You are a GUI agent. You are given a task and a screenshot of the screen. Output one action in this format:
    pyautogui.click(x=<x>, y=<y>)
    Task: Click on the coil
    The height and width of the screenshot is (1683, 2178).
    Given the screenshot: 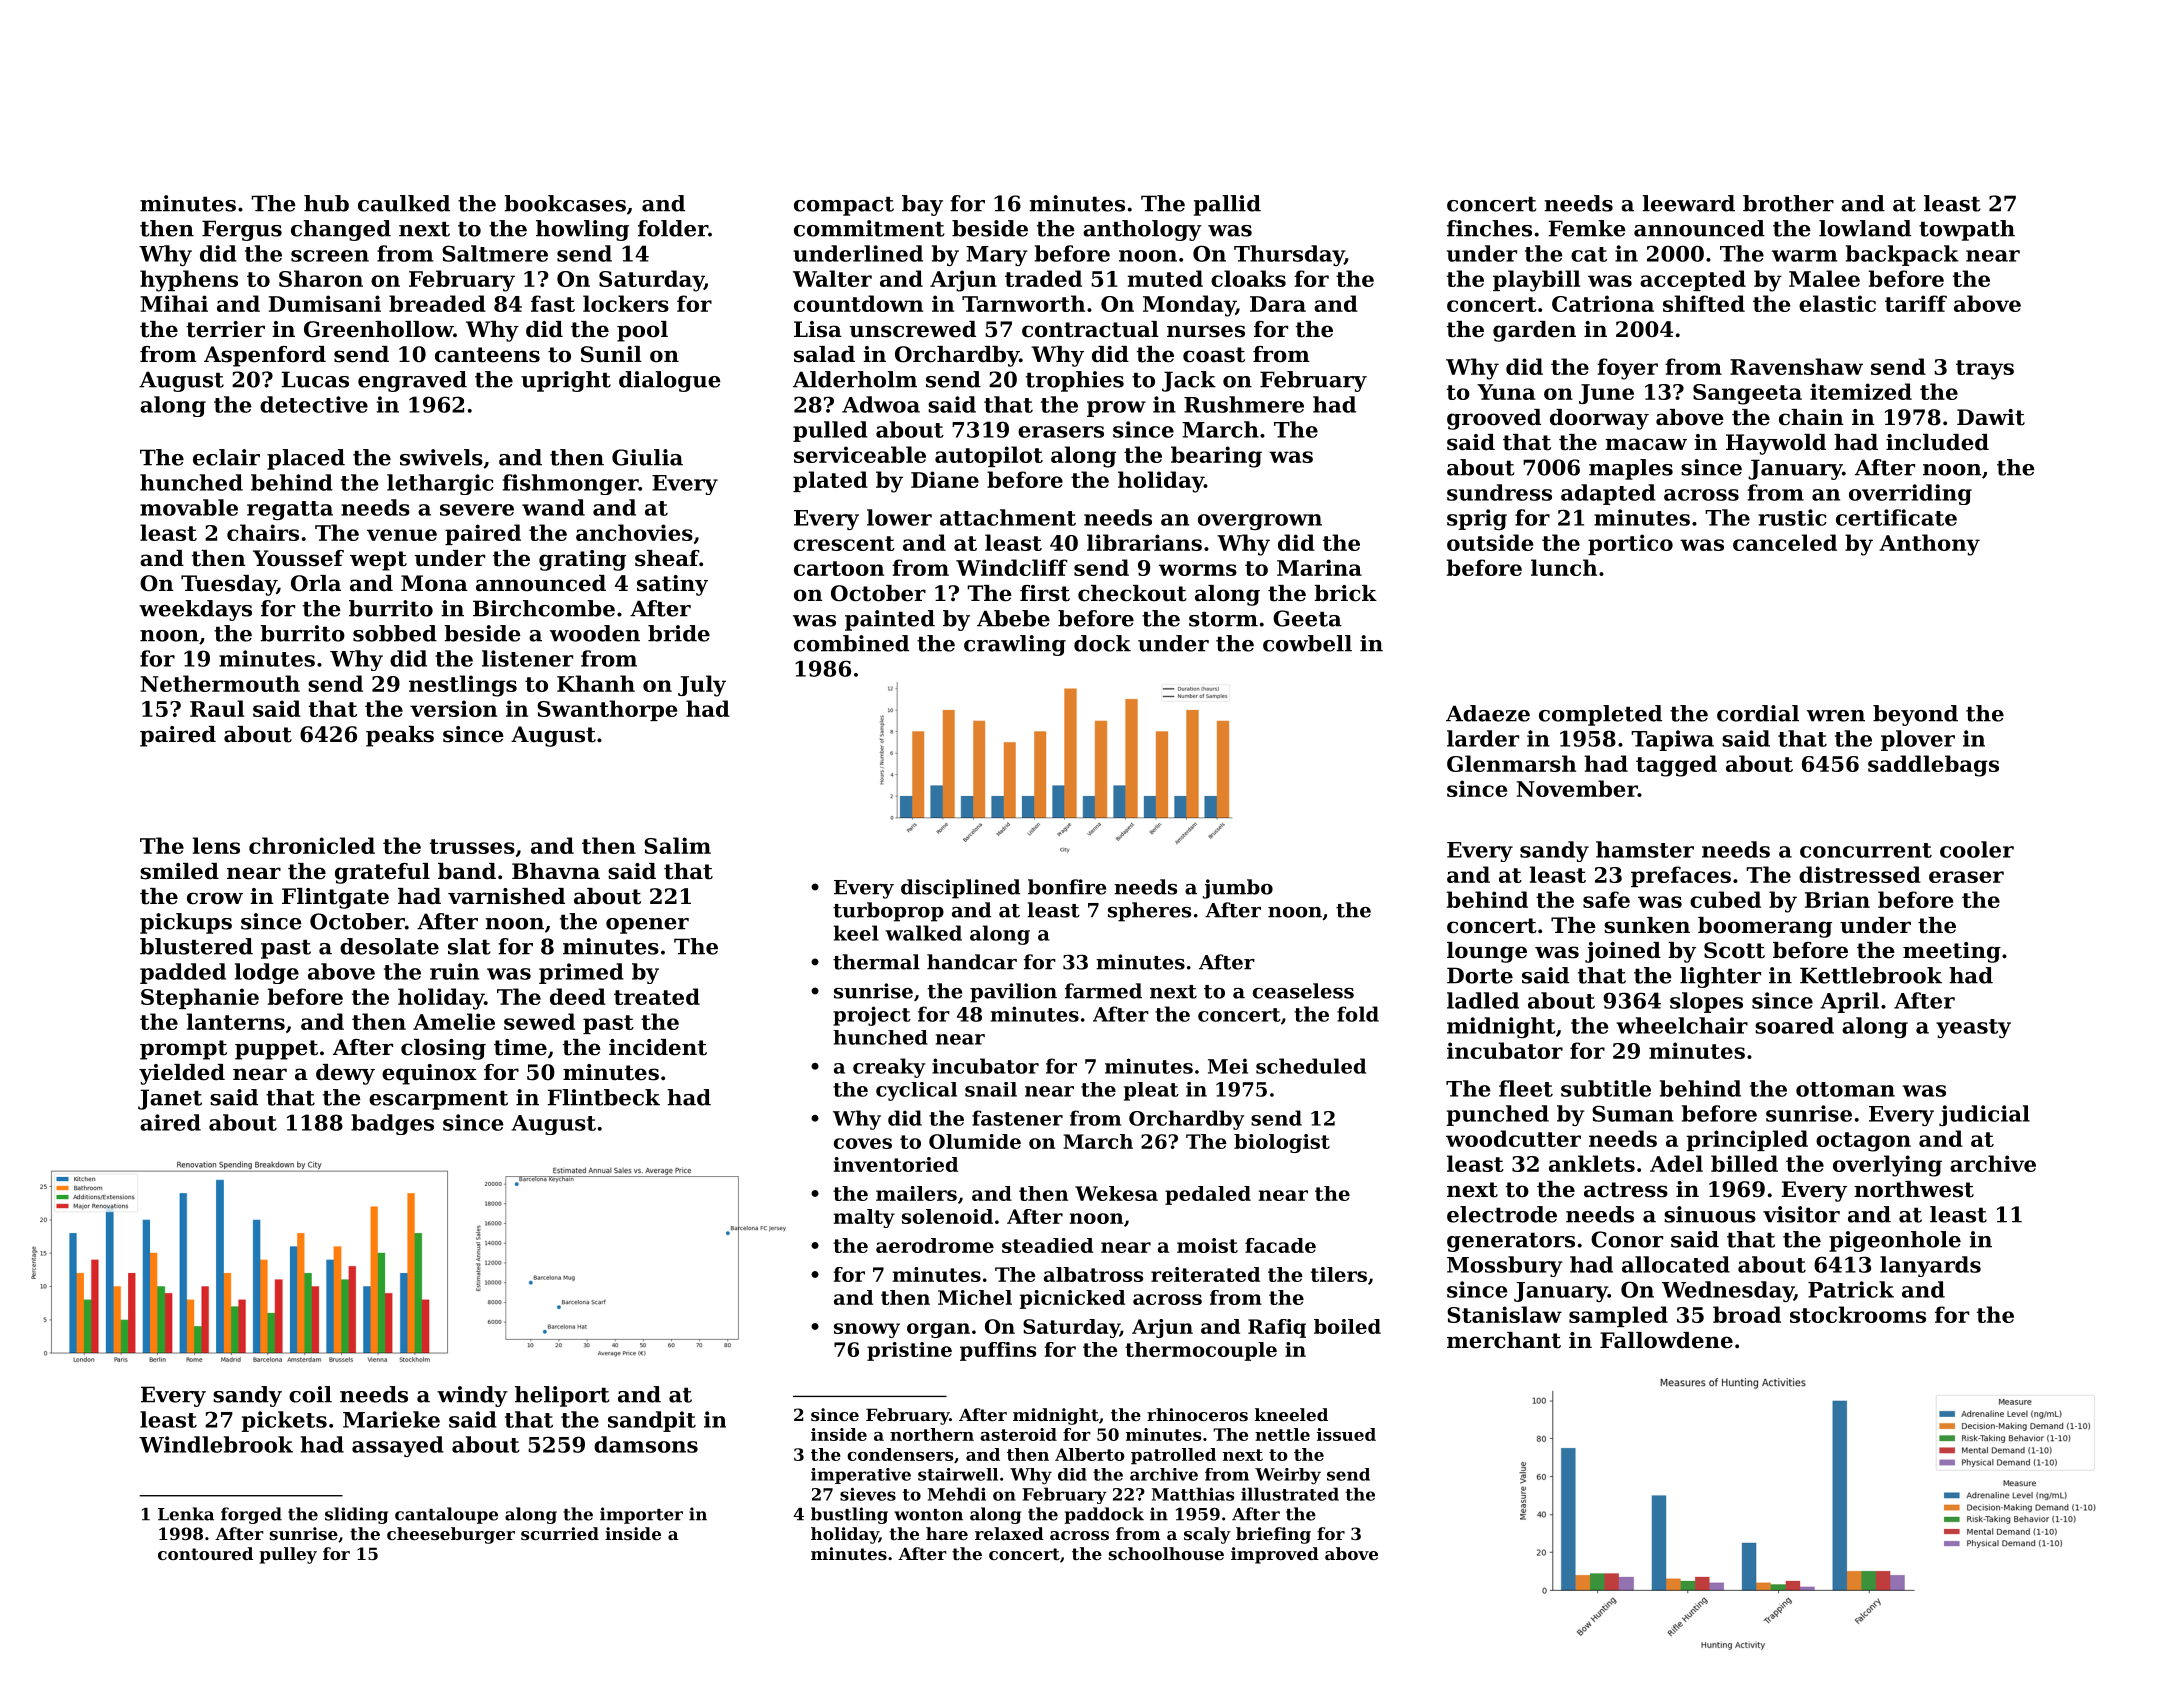 What is the action you would take?
    pyautogui.click(x=310, y=1394)
